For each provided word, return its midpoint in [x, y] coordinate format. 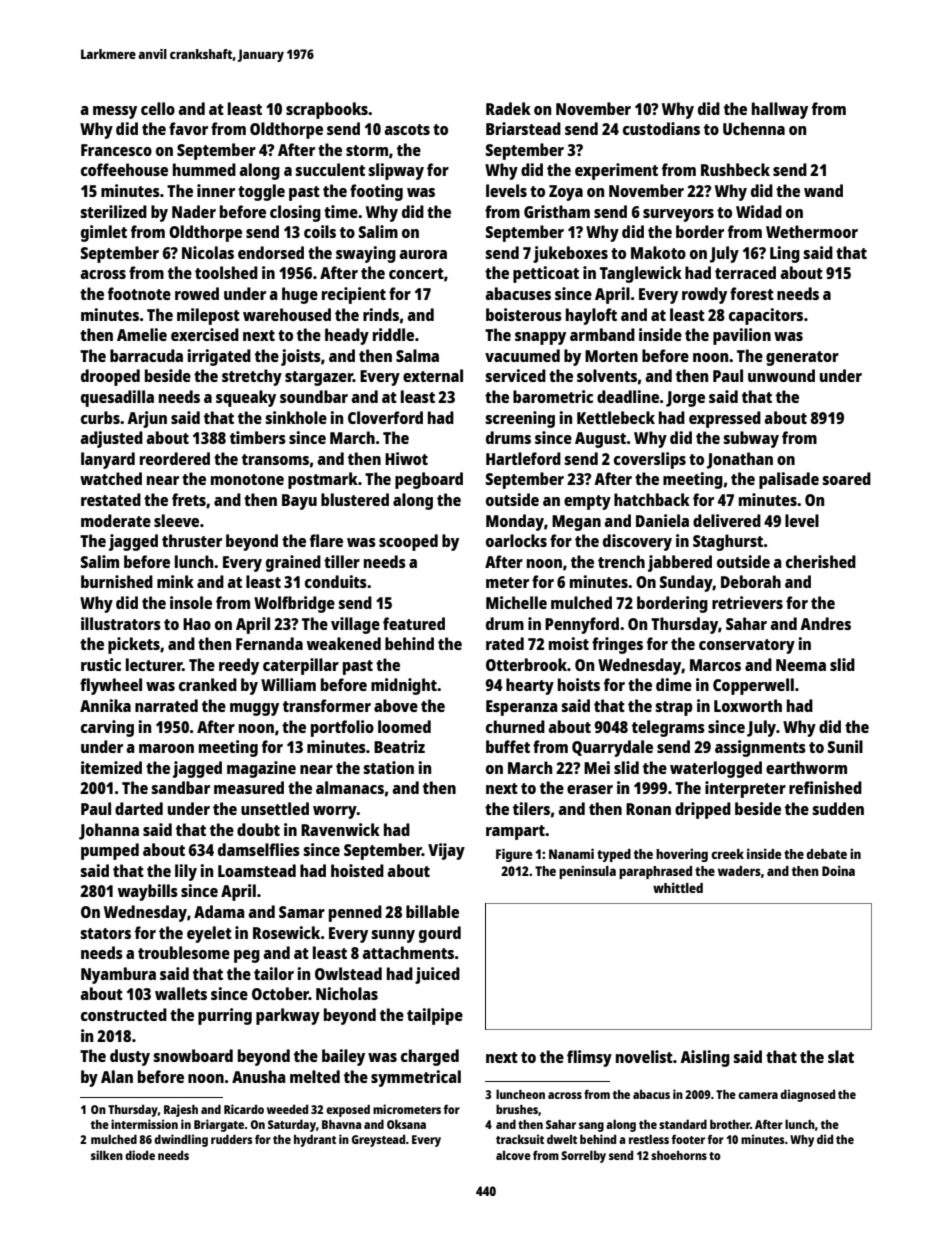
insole [191, 602]
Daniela [662, 520]
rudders [232, 1139]
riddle [393, 334]
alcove [513, 1155]
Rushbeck [735, 169]
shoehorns [679, 1155]
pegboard [429, 480]
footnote [139, 293]
